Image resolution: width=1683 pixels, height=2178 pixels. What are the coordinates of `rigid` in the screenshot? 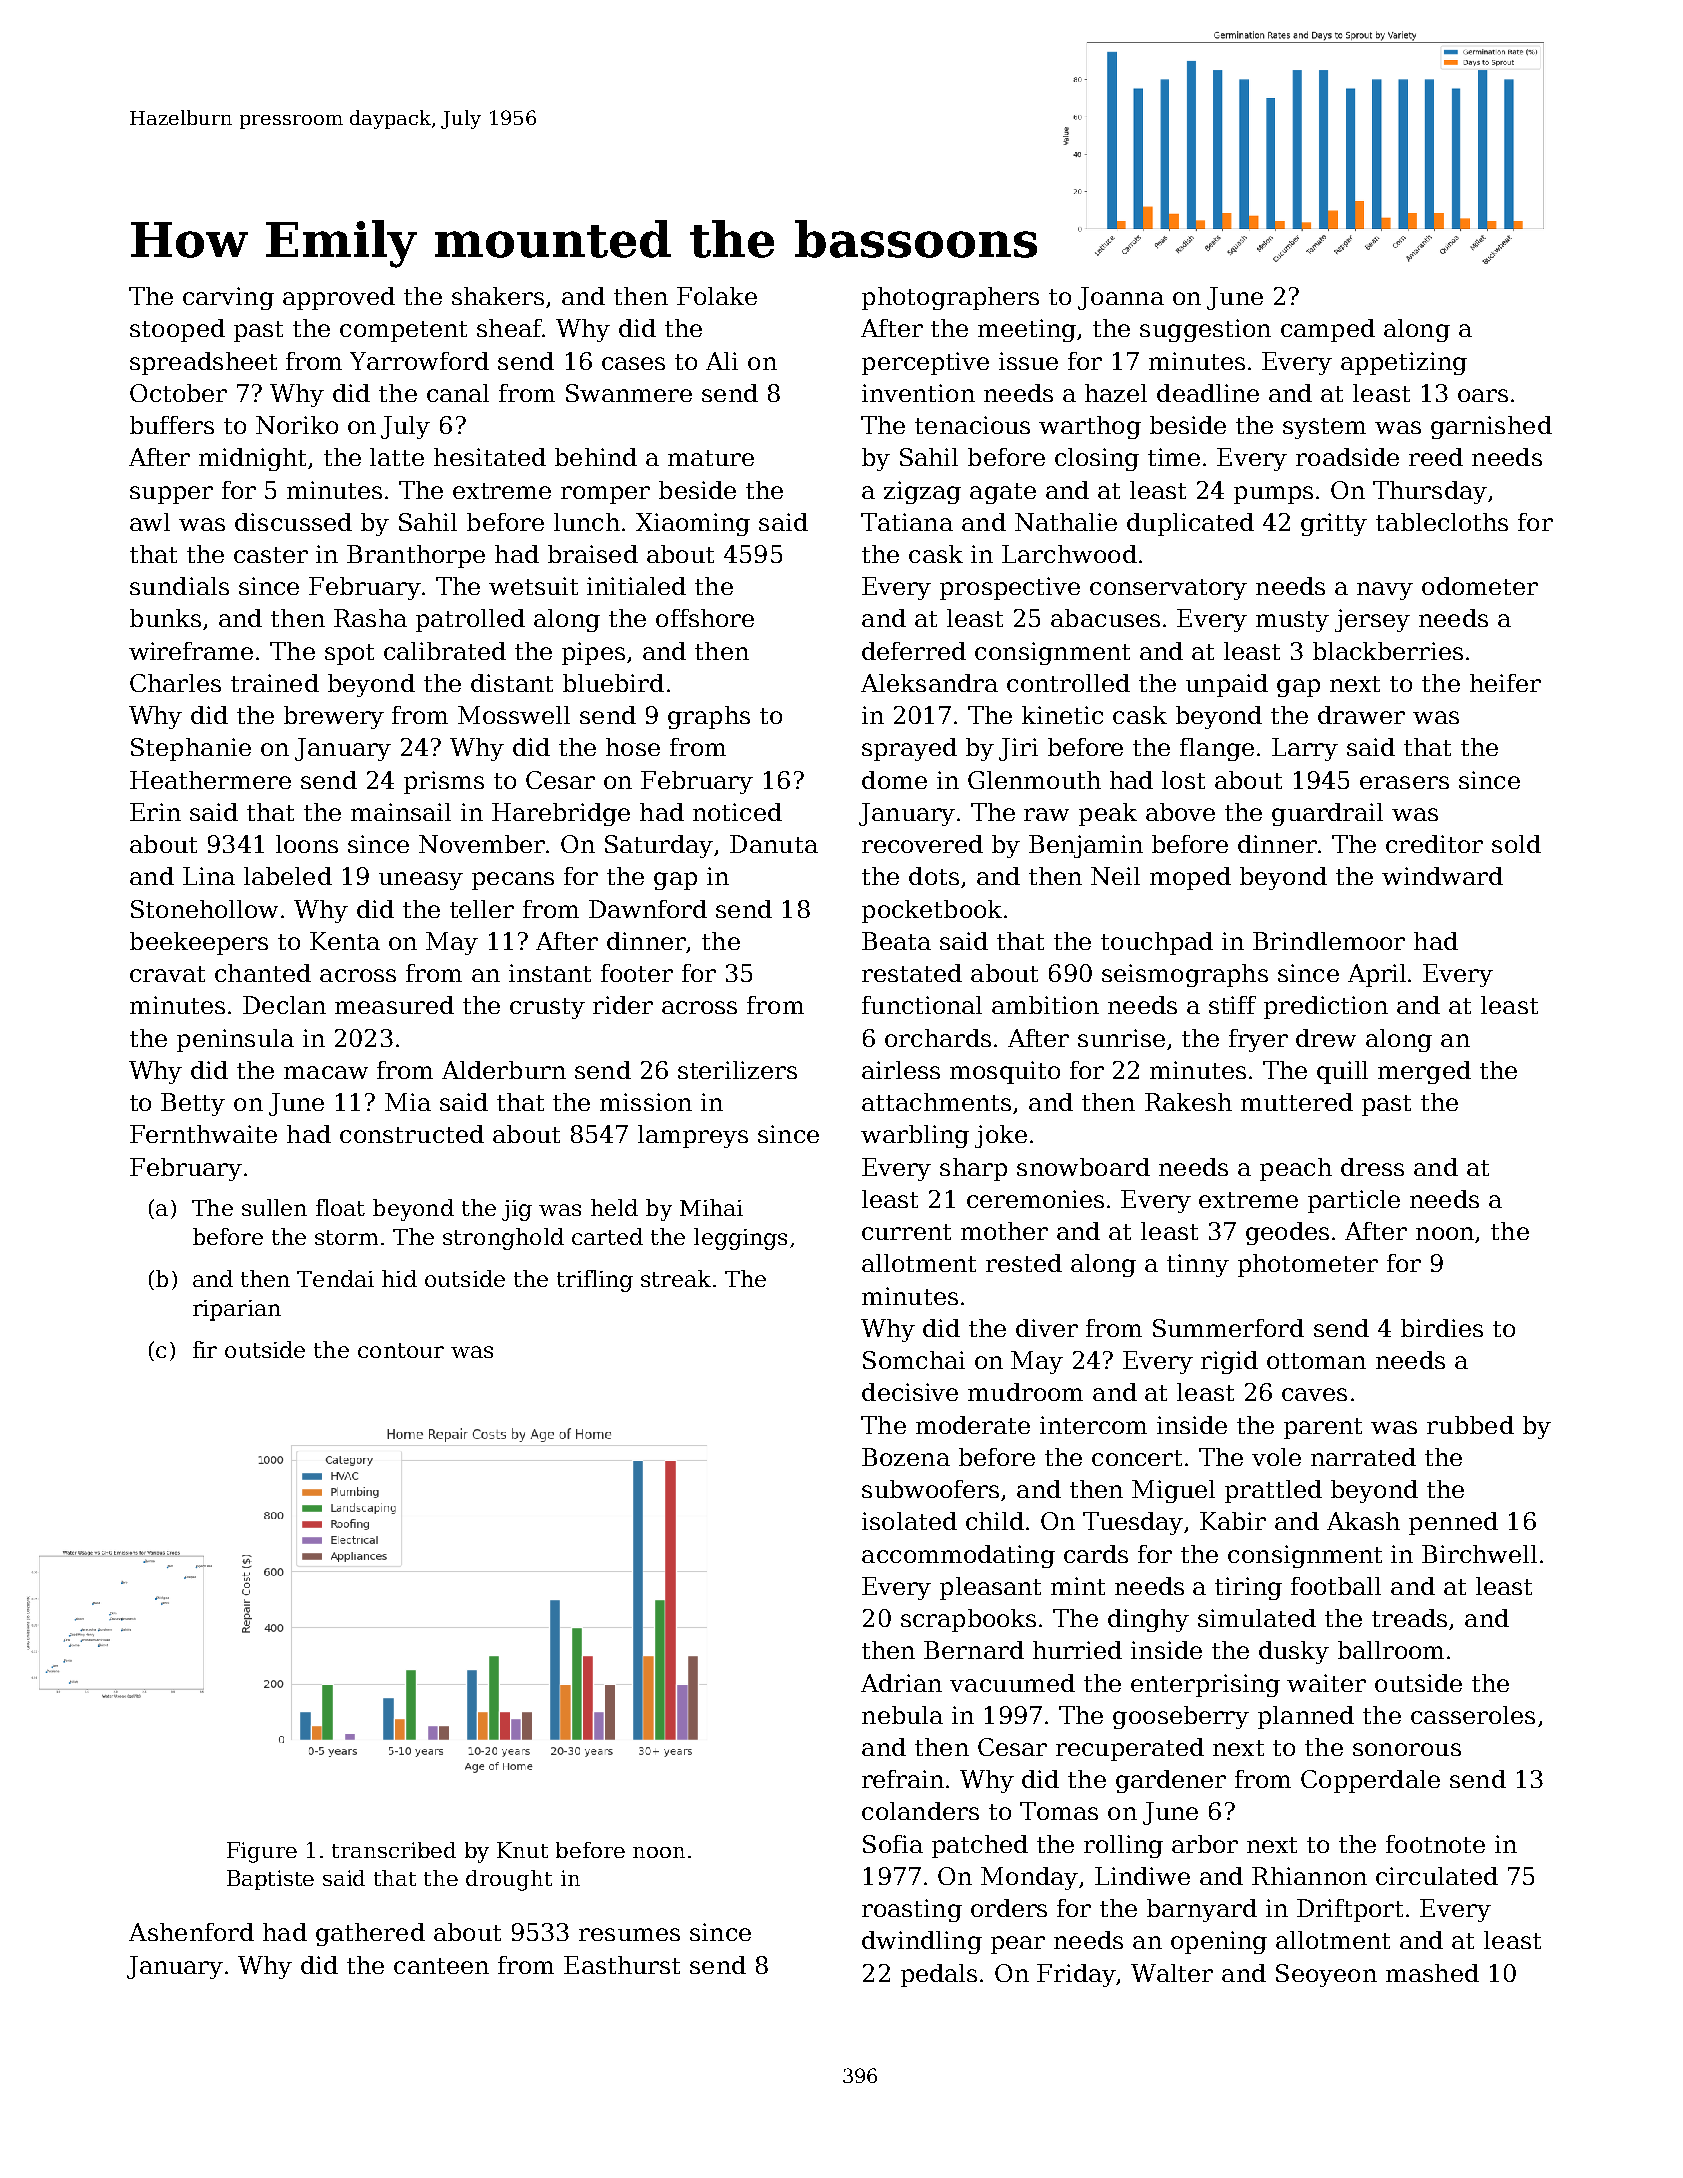 It's located at (1229, 1362).
